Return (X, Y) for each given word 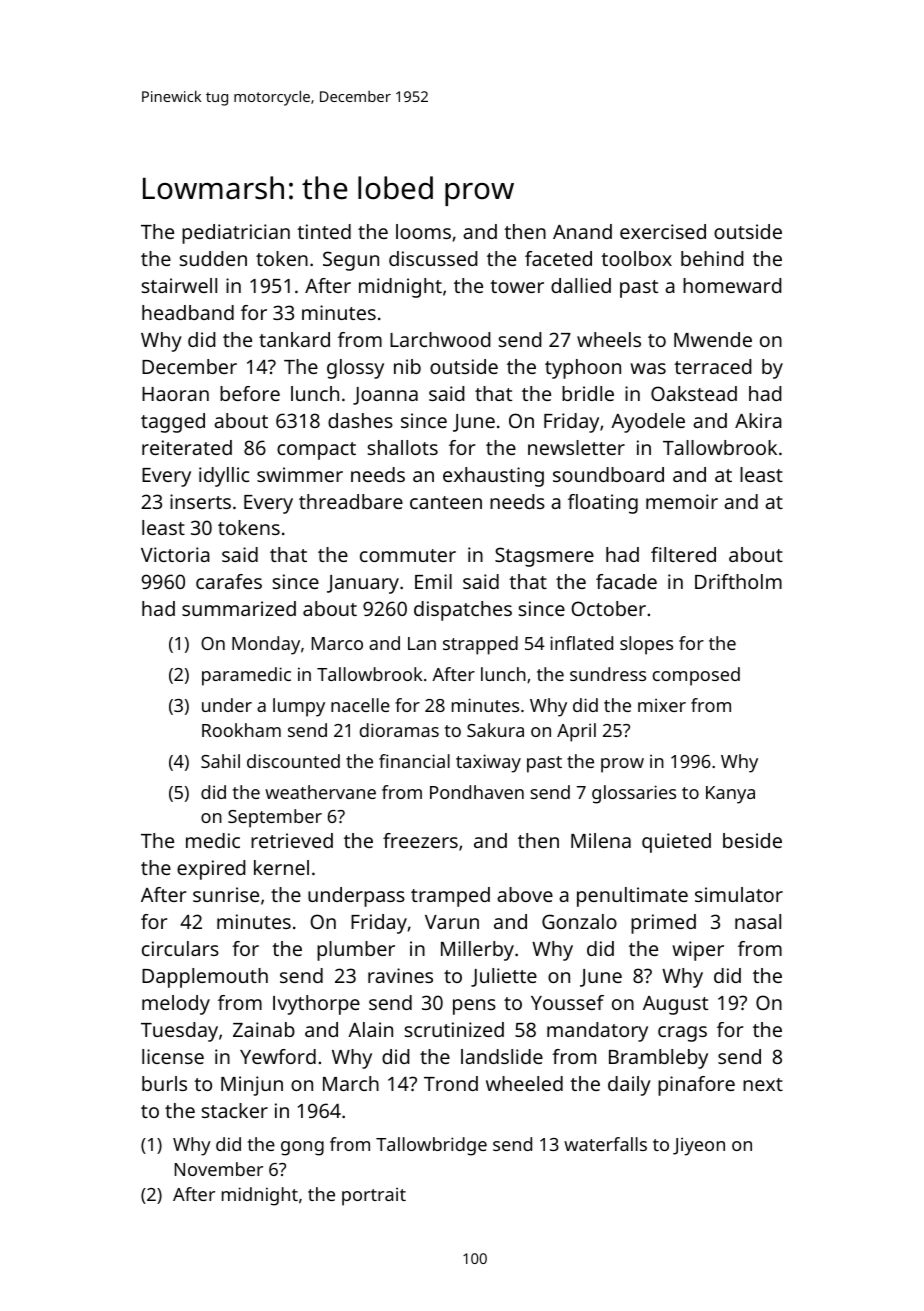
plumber (356, 951)
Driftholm (738, 581)
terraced (713, 366)
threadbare (351, 501)
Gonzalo (579, 921)
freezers (420, 840)
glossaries (634, 794)
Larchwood (440, 339)
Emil (433, 581)
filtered (683, 554)
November (219, 1169)
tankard (294, 339)
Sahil (220, 761)
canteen (446, 502)
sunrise (226, 894)
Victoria (175, 554)
